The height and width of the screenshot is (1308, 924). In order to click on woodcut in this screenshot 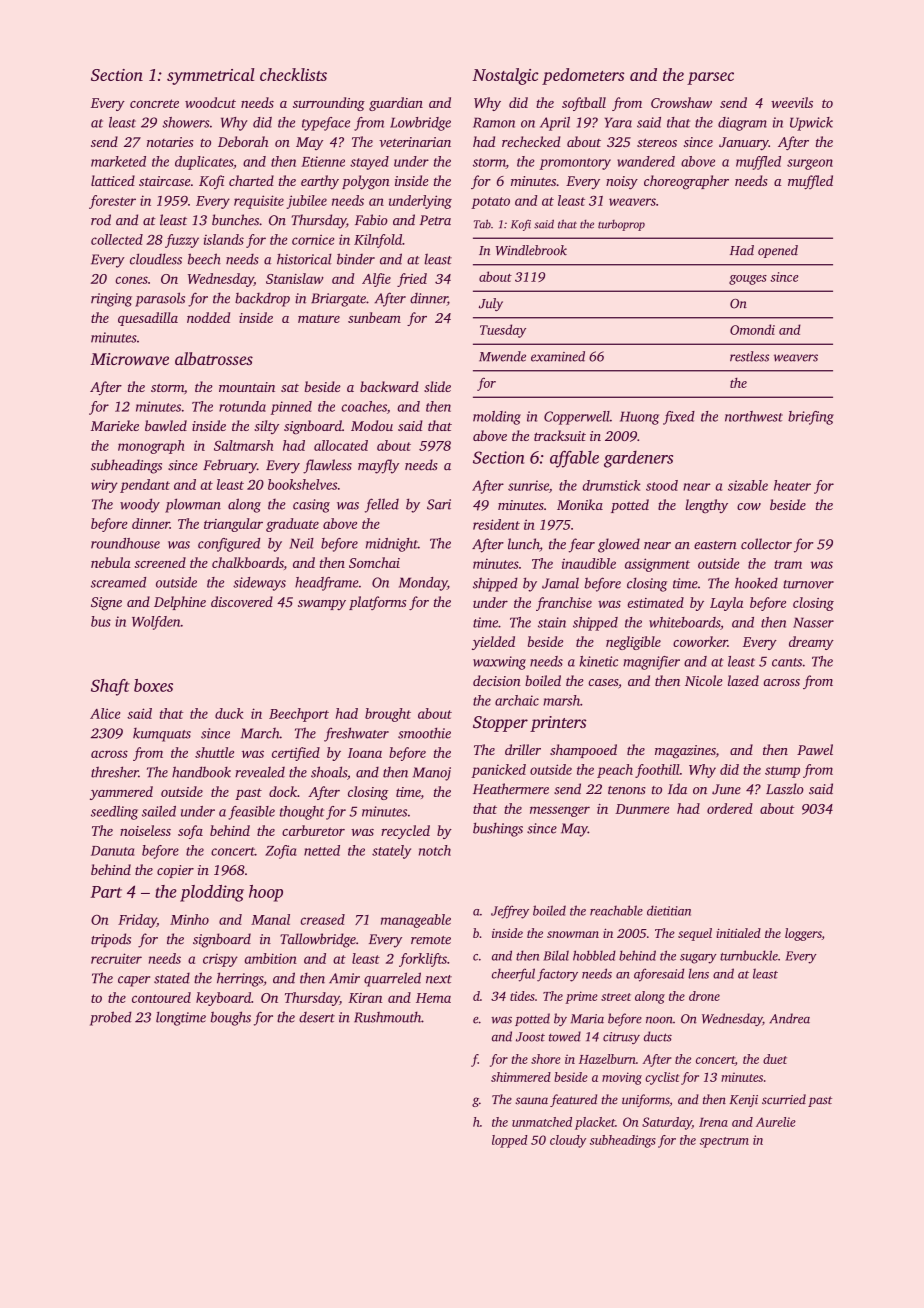, I will do `click(210, 102)`.
